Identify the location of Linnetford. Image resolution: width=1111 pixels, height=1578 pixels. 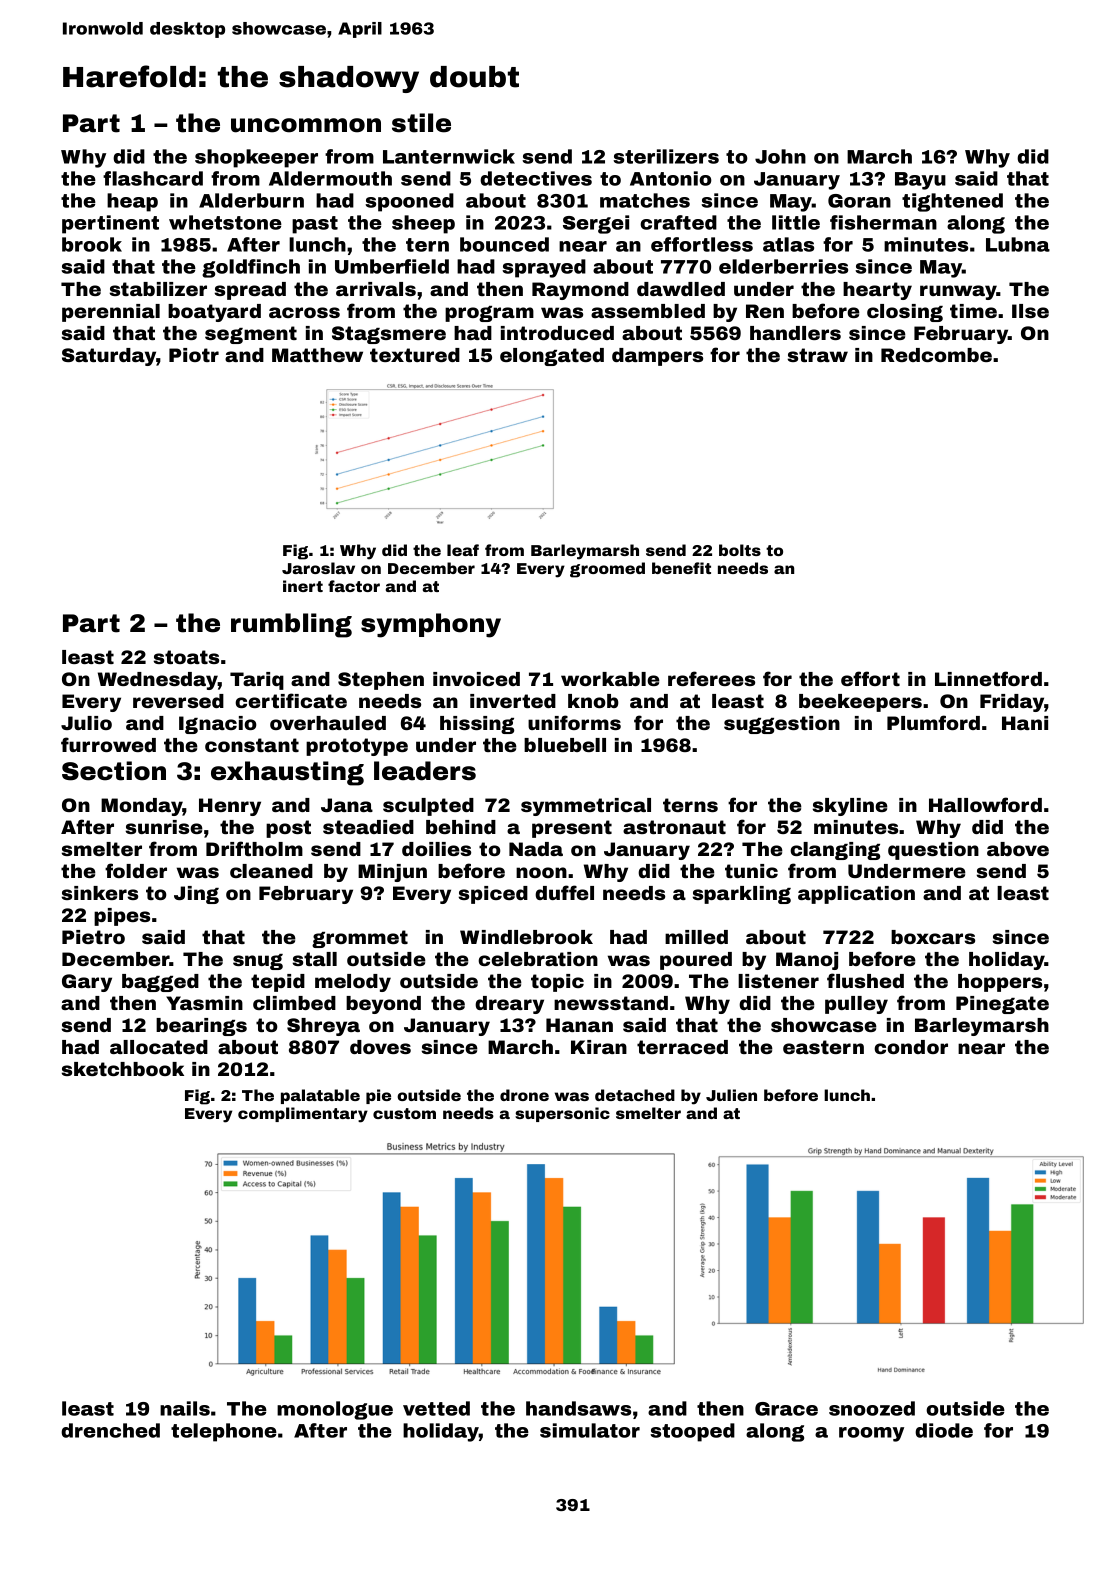
(988, 678).
